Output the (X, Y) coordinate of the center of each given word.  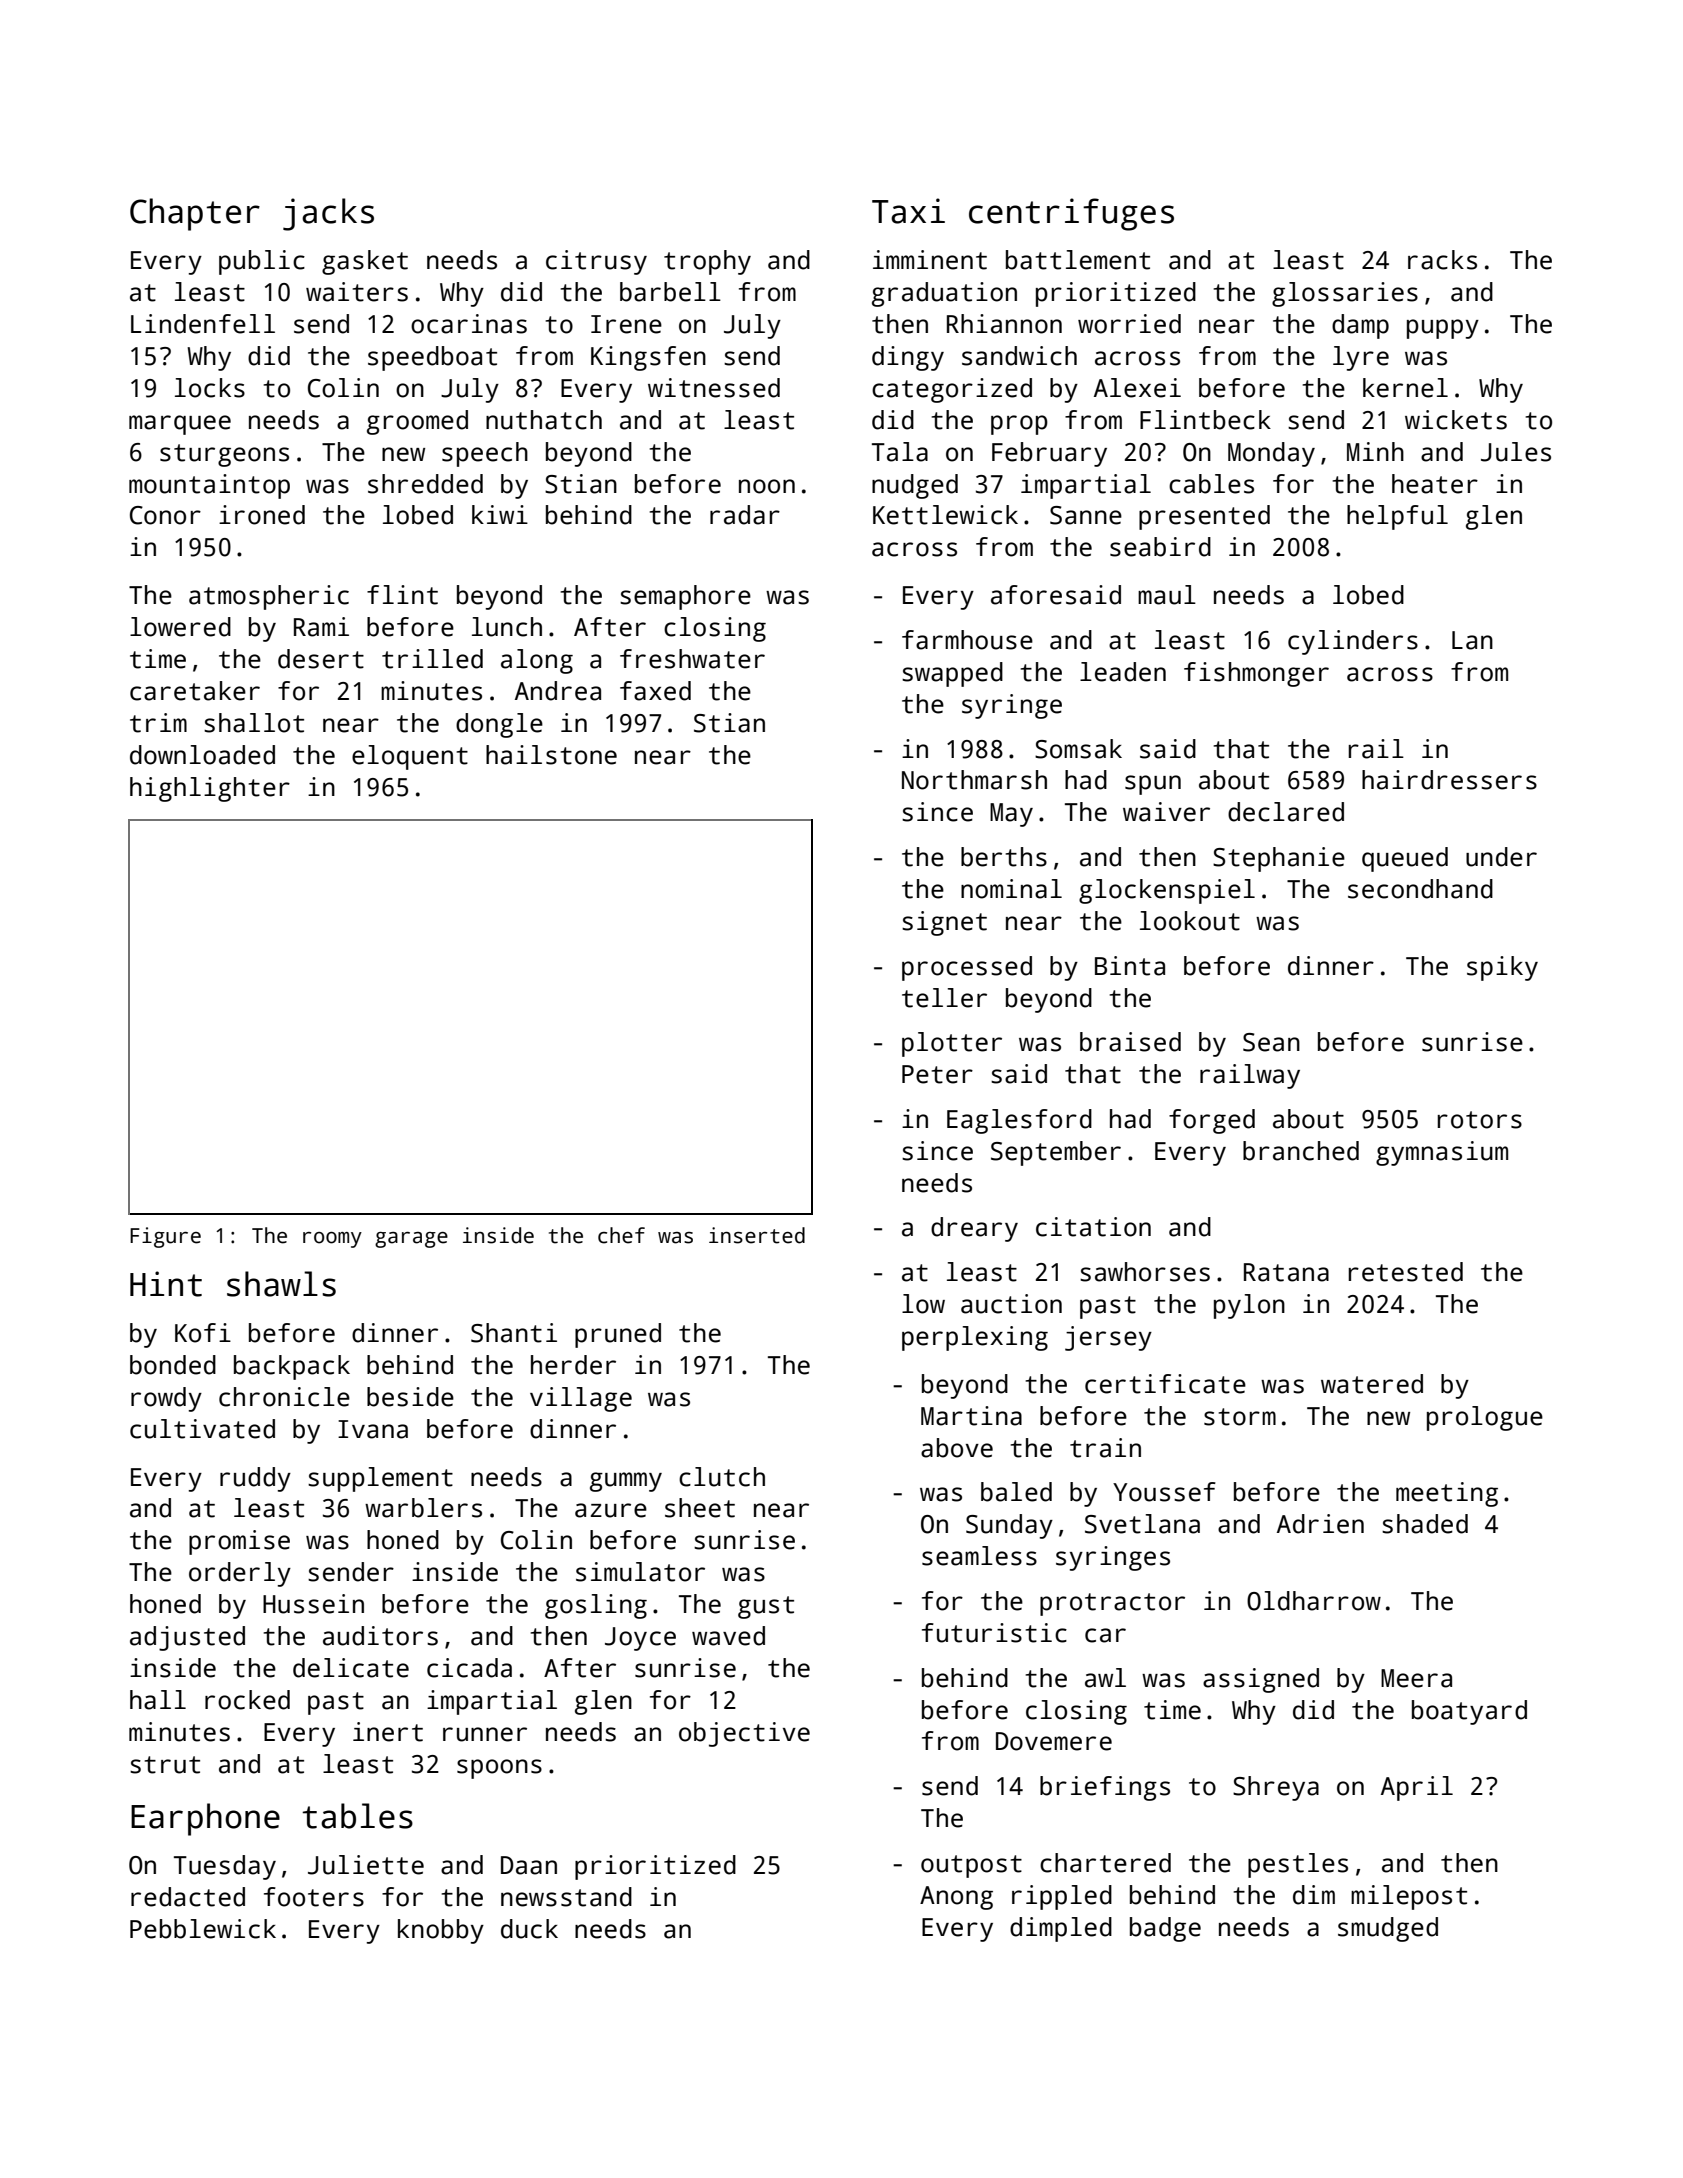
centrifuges (1071, 214)
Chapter (195, 214)
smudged (1388, 1929)
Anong (956, 1898)
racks (1442, 260)
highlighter (210, 789)
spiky (1502, 968)
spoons (499, 1769)
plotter (952, 1044)
